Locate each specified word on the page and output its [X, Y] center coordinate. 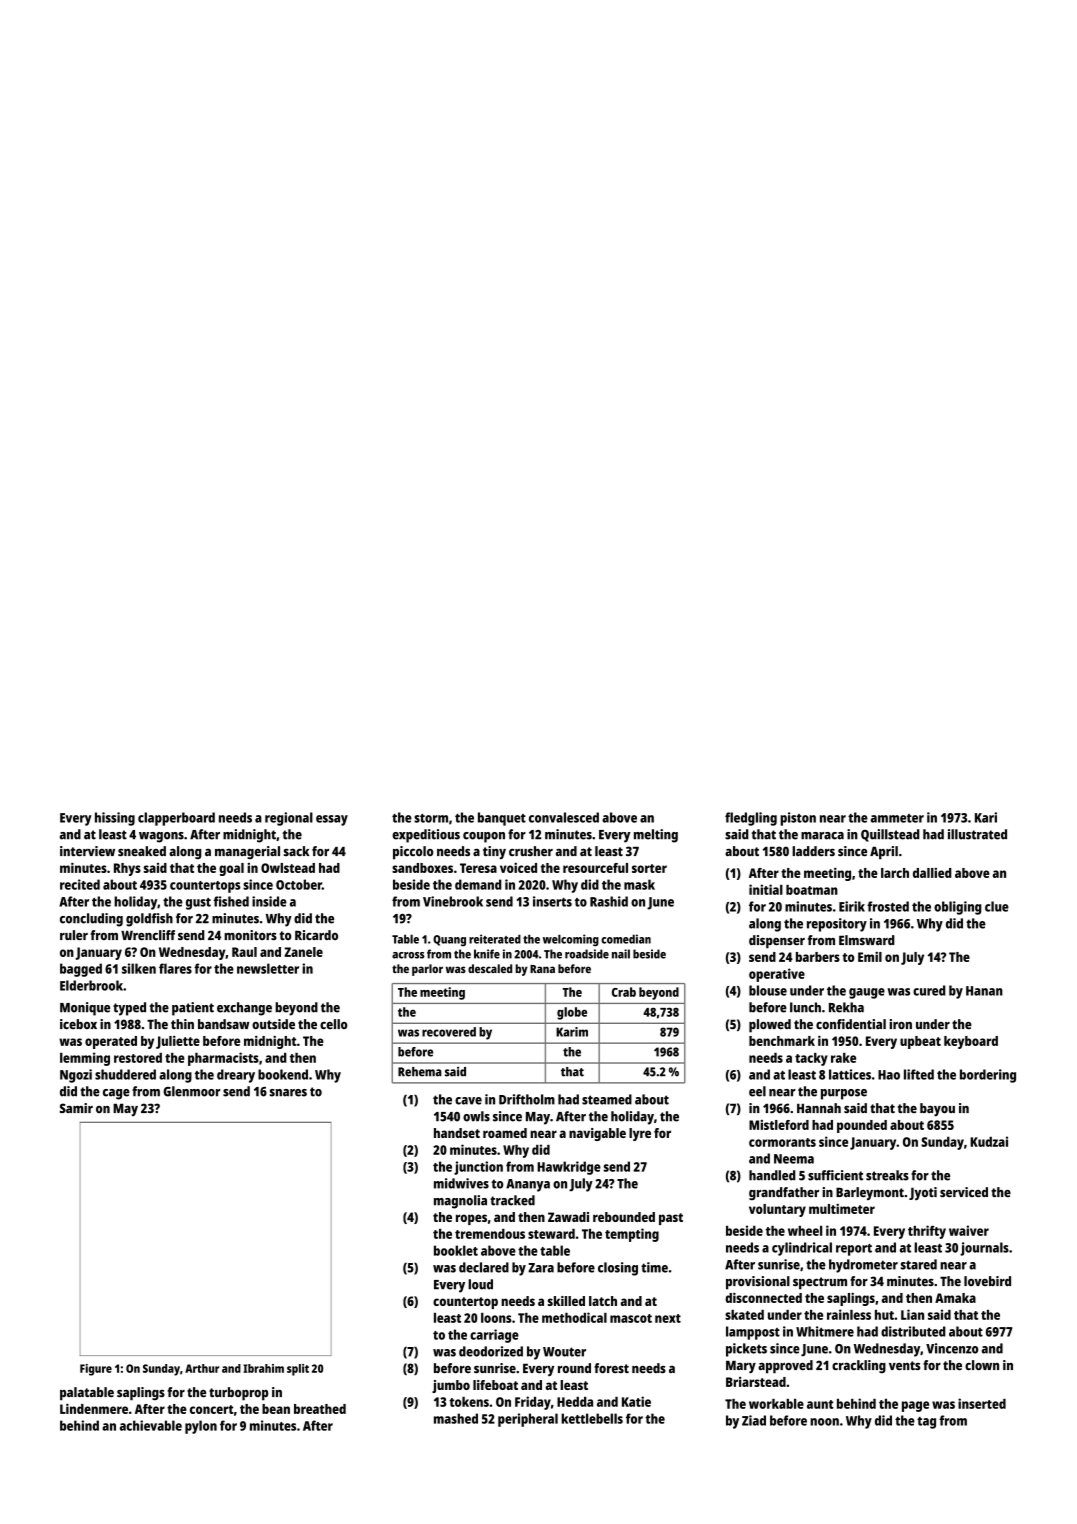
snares [288, 1093]
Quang [449, 940]
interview [87, 851]
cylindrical [802, 1249]
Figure [96, 1370]
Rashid [609, 901]
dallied [932, 873]
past [671, 1219]
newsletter [268, 968]
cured [929, 990]
